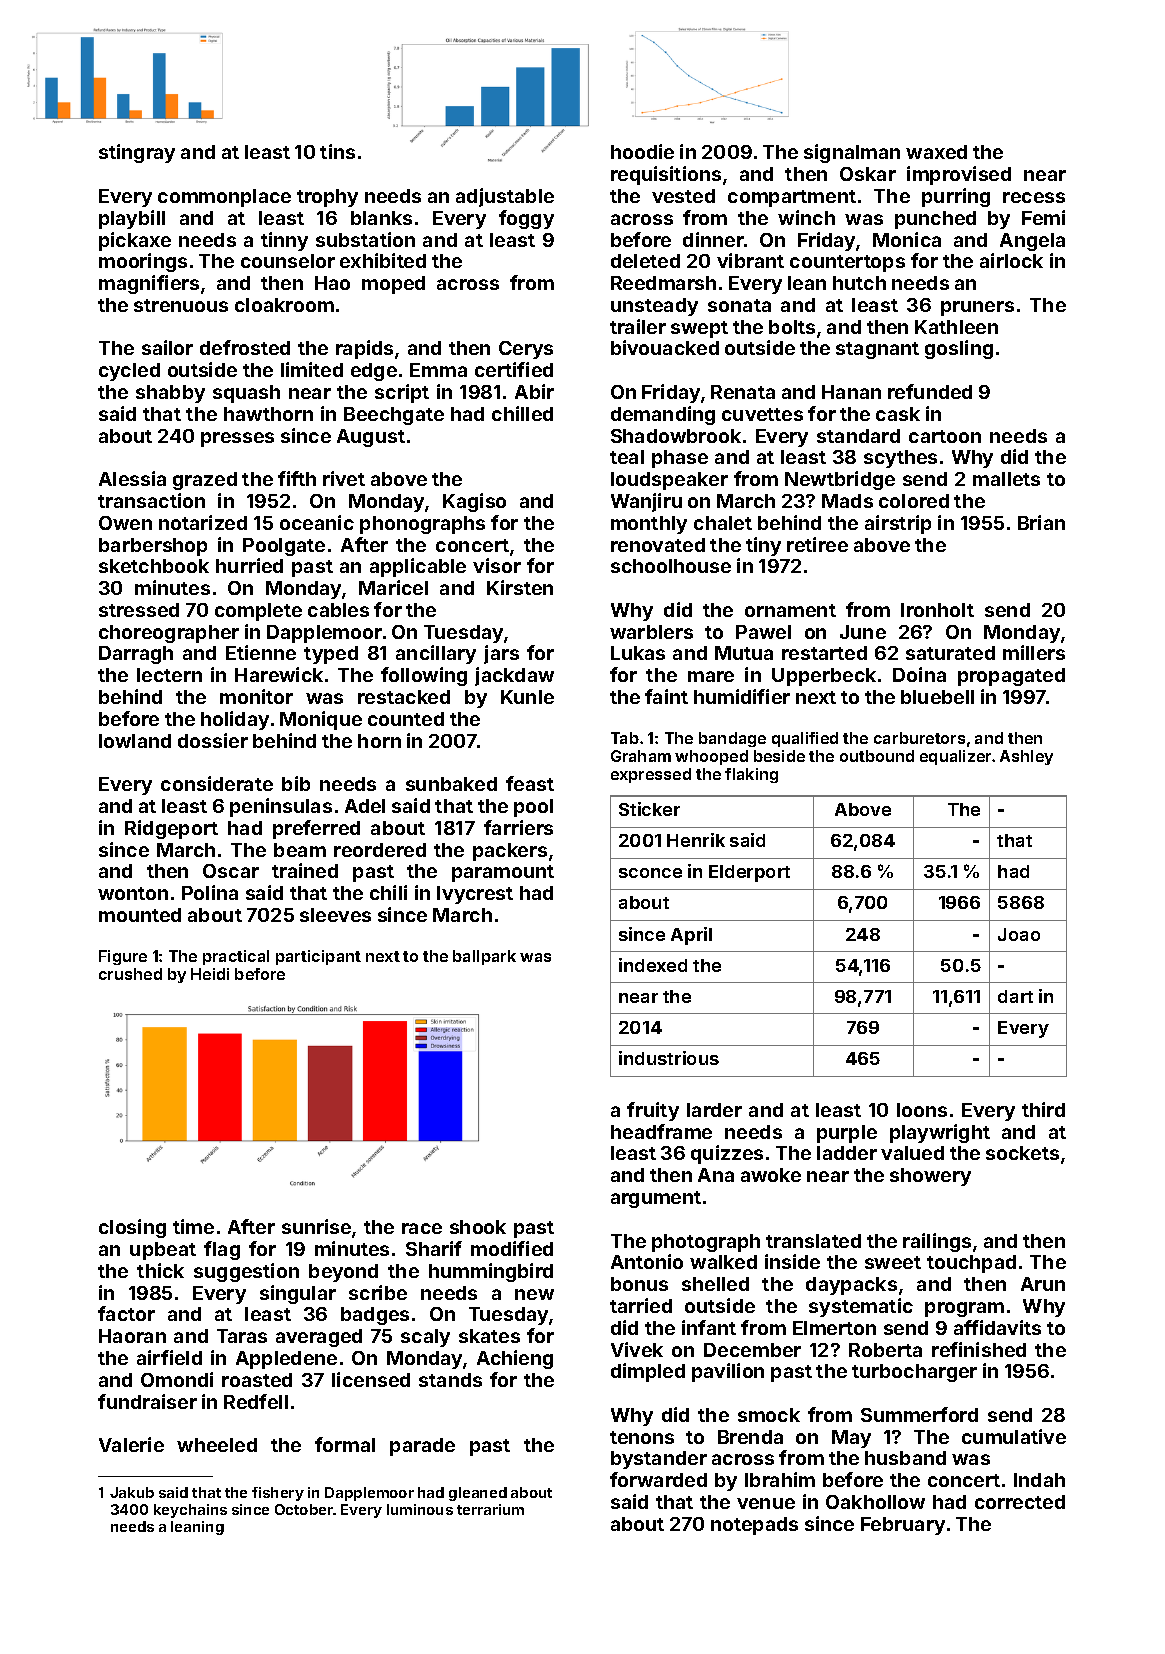 The image size is (1165, 1654). Describe the element at coordinates (1020, 1502) in the image. I see `corrected` at that location.
